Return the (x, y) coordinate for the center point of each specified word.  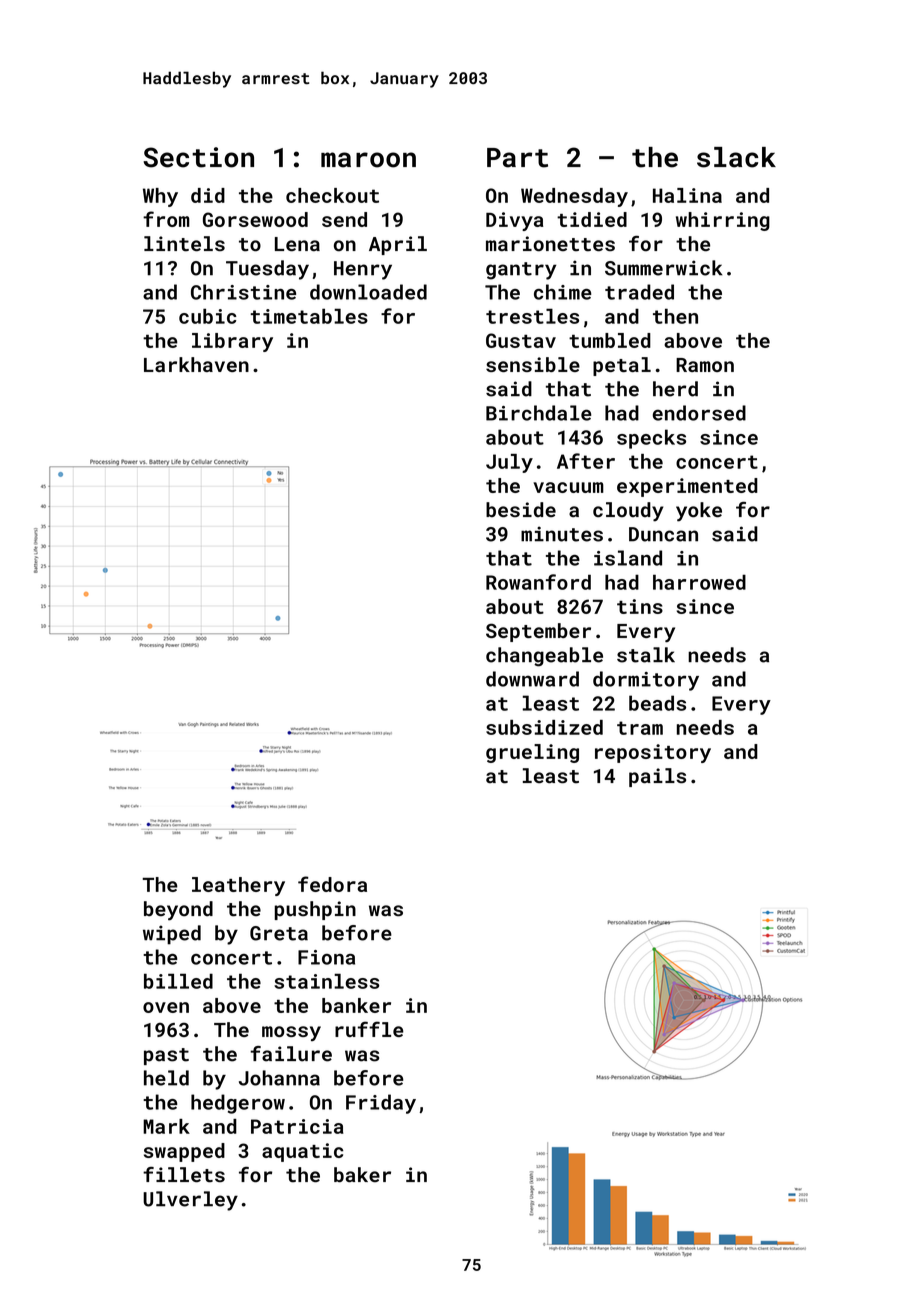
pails (657, 777)
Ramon (705, 365)
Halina (687, 195)
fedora (332, 884)
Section (198, 157)
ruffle (369, 1029)
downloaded (368, 292)
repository (653, 753)
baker (362, 1175)
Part (517, 158)
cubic (208, 316)
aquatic (303, 1152)
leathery (238, 886)
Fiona (326, 957)
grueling (532, 753)
